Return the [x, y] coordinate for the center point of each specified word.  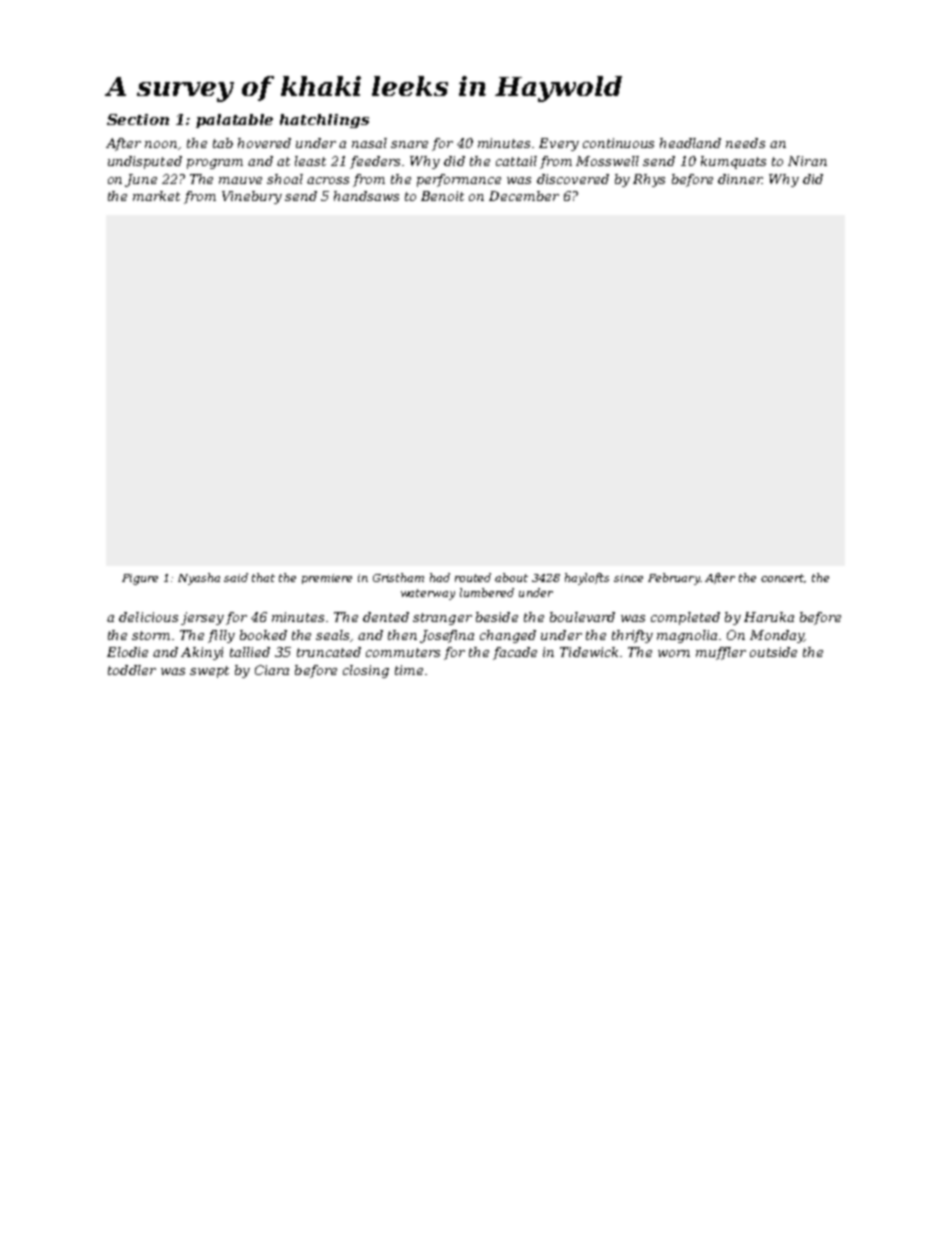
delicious [148, 617]
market [156, 196]
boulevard [582, 617]
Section [138, 119]
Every [559, 144]
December [524, 196]
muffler [721, 653]
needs [745, 143]
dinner [740, 179]
